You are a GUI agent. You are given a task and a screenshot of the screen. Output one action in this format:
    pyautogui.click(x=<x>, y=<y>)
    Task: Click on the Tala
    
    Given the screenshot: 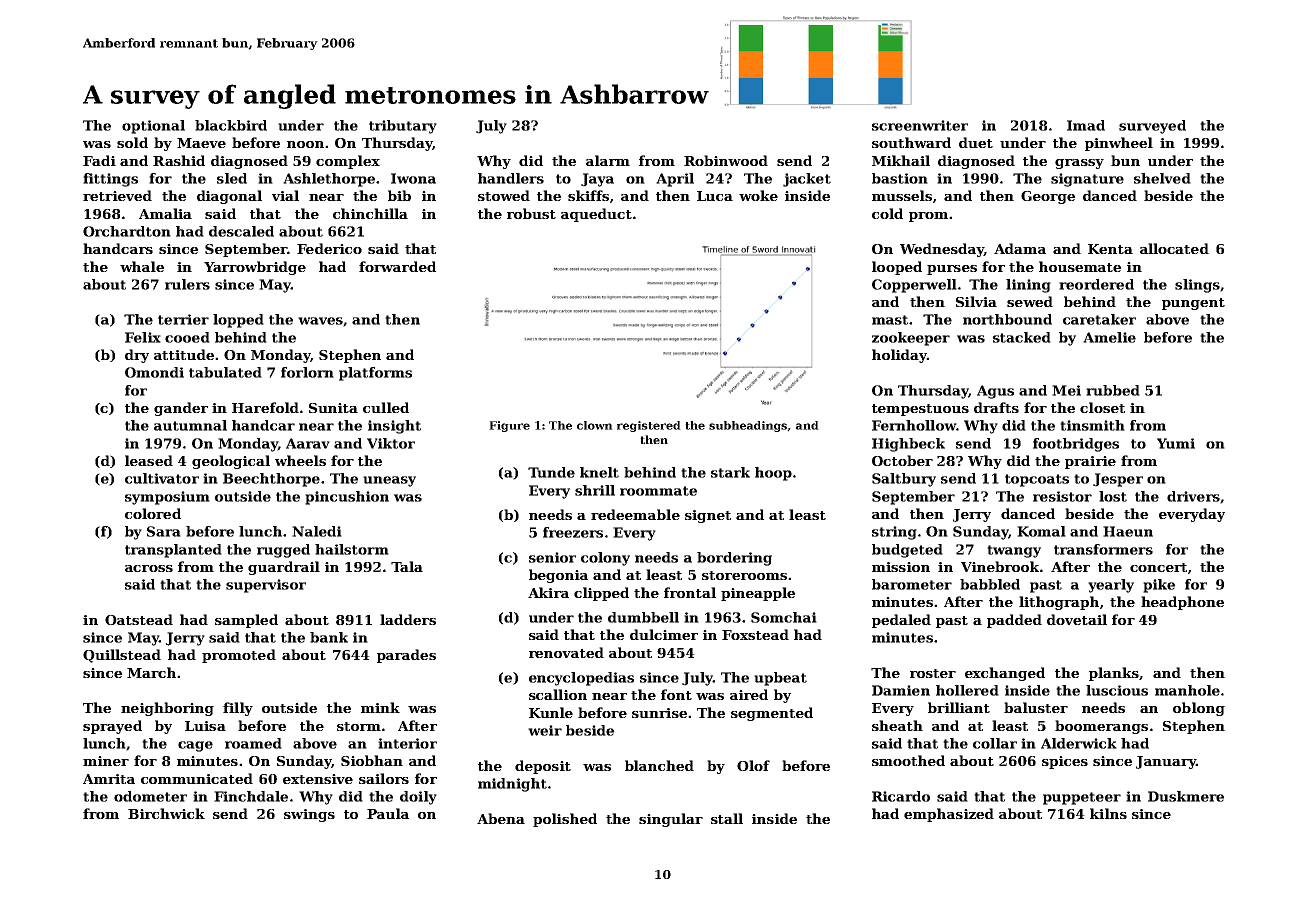 What is the action you would take?
    pyautogui.click(x=407, y=566)
